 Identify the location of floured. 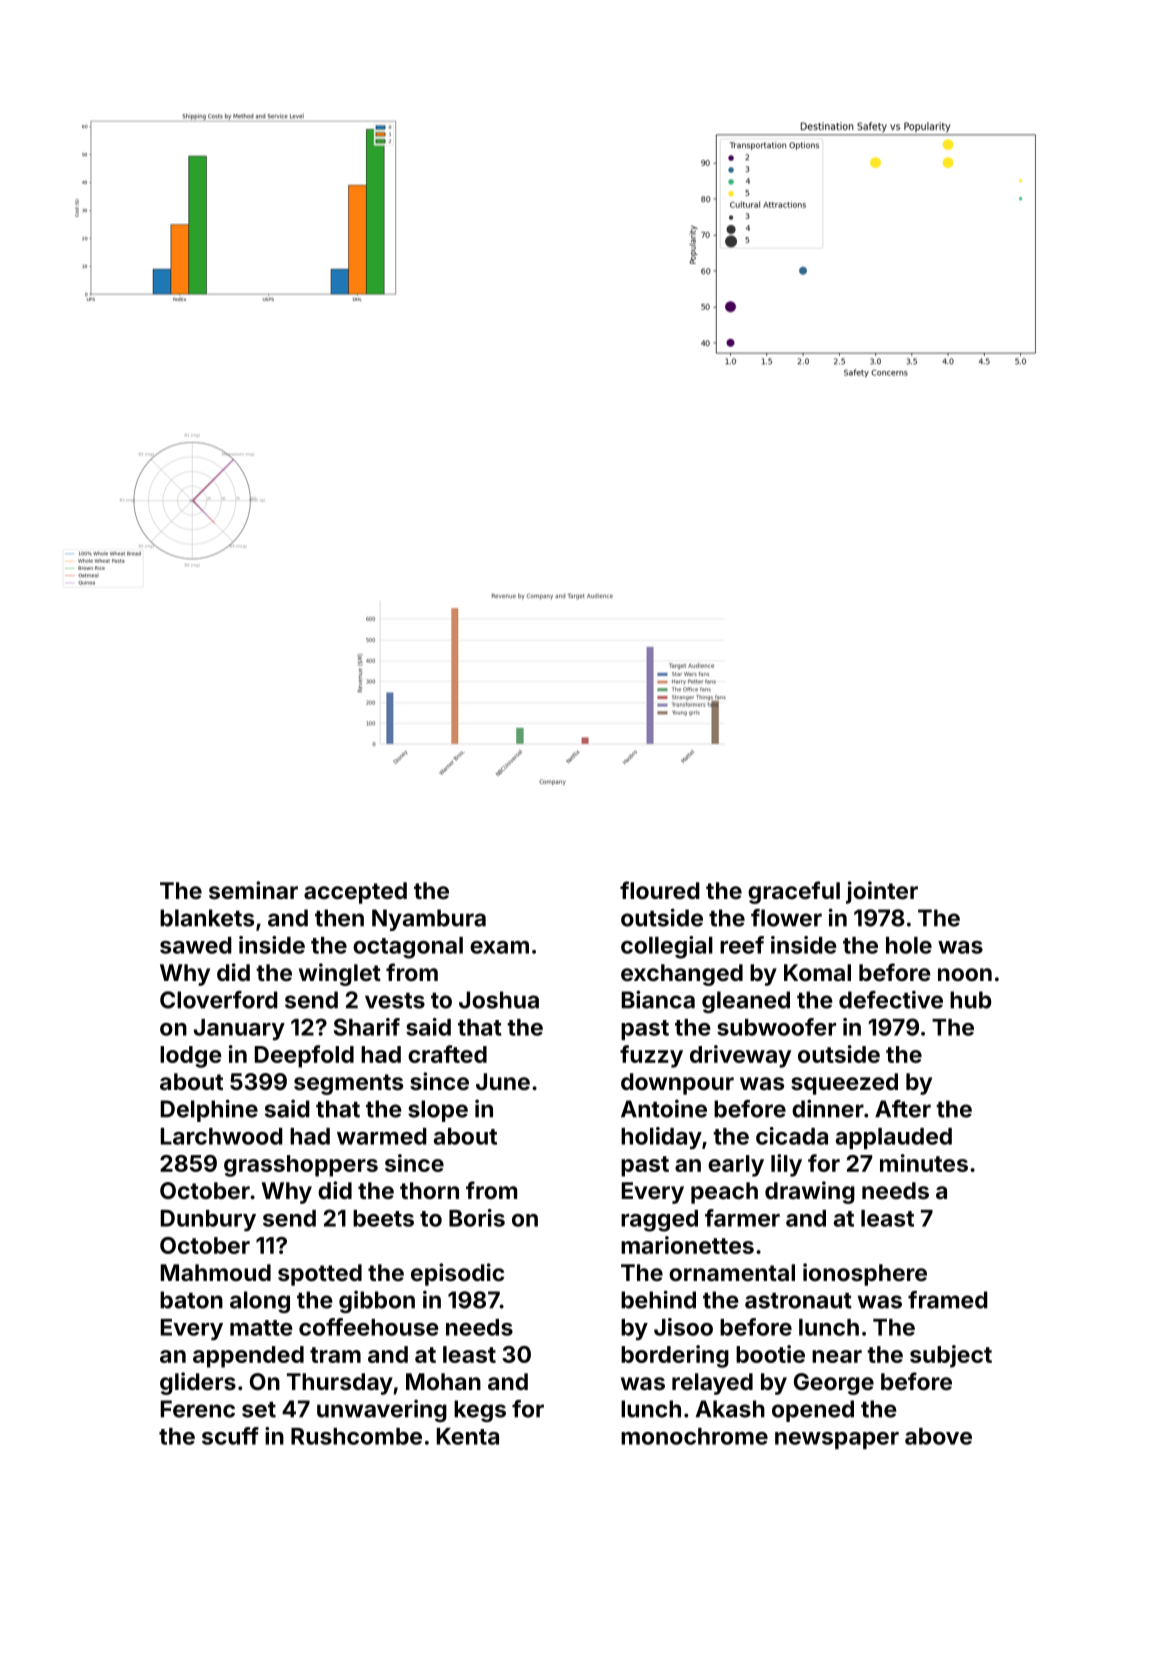
(660, 890).
